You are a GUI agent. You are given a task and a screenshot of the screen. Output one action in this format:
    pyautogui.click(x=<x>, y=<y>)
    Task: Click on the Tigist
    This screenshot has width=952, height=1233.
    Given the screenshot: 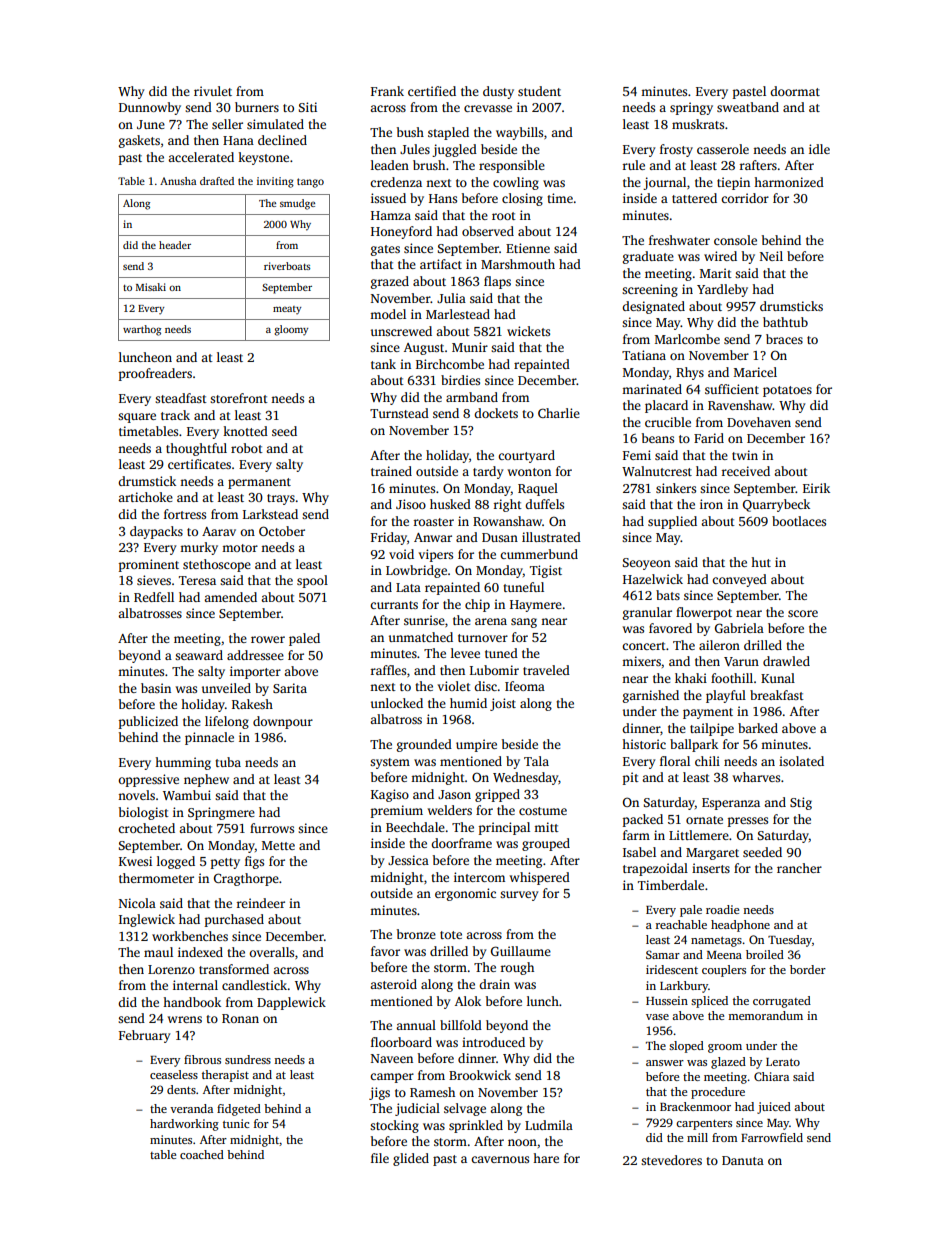 What is the action you would take?
    pyautogui.click(x=546, y=571)
